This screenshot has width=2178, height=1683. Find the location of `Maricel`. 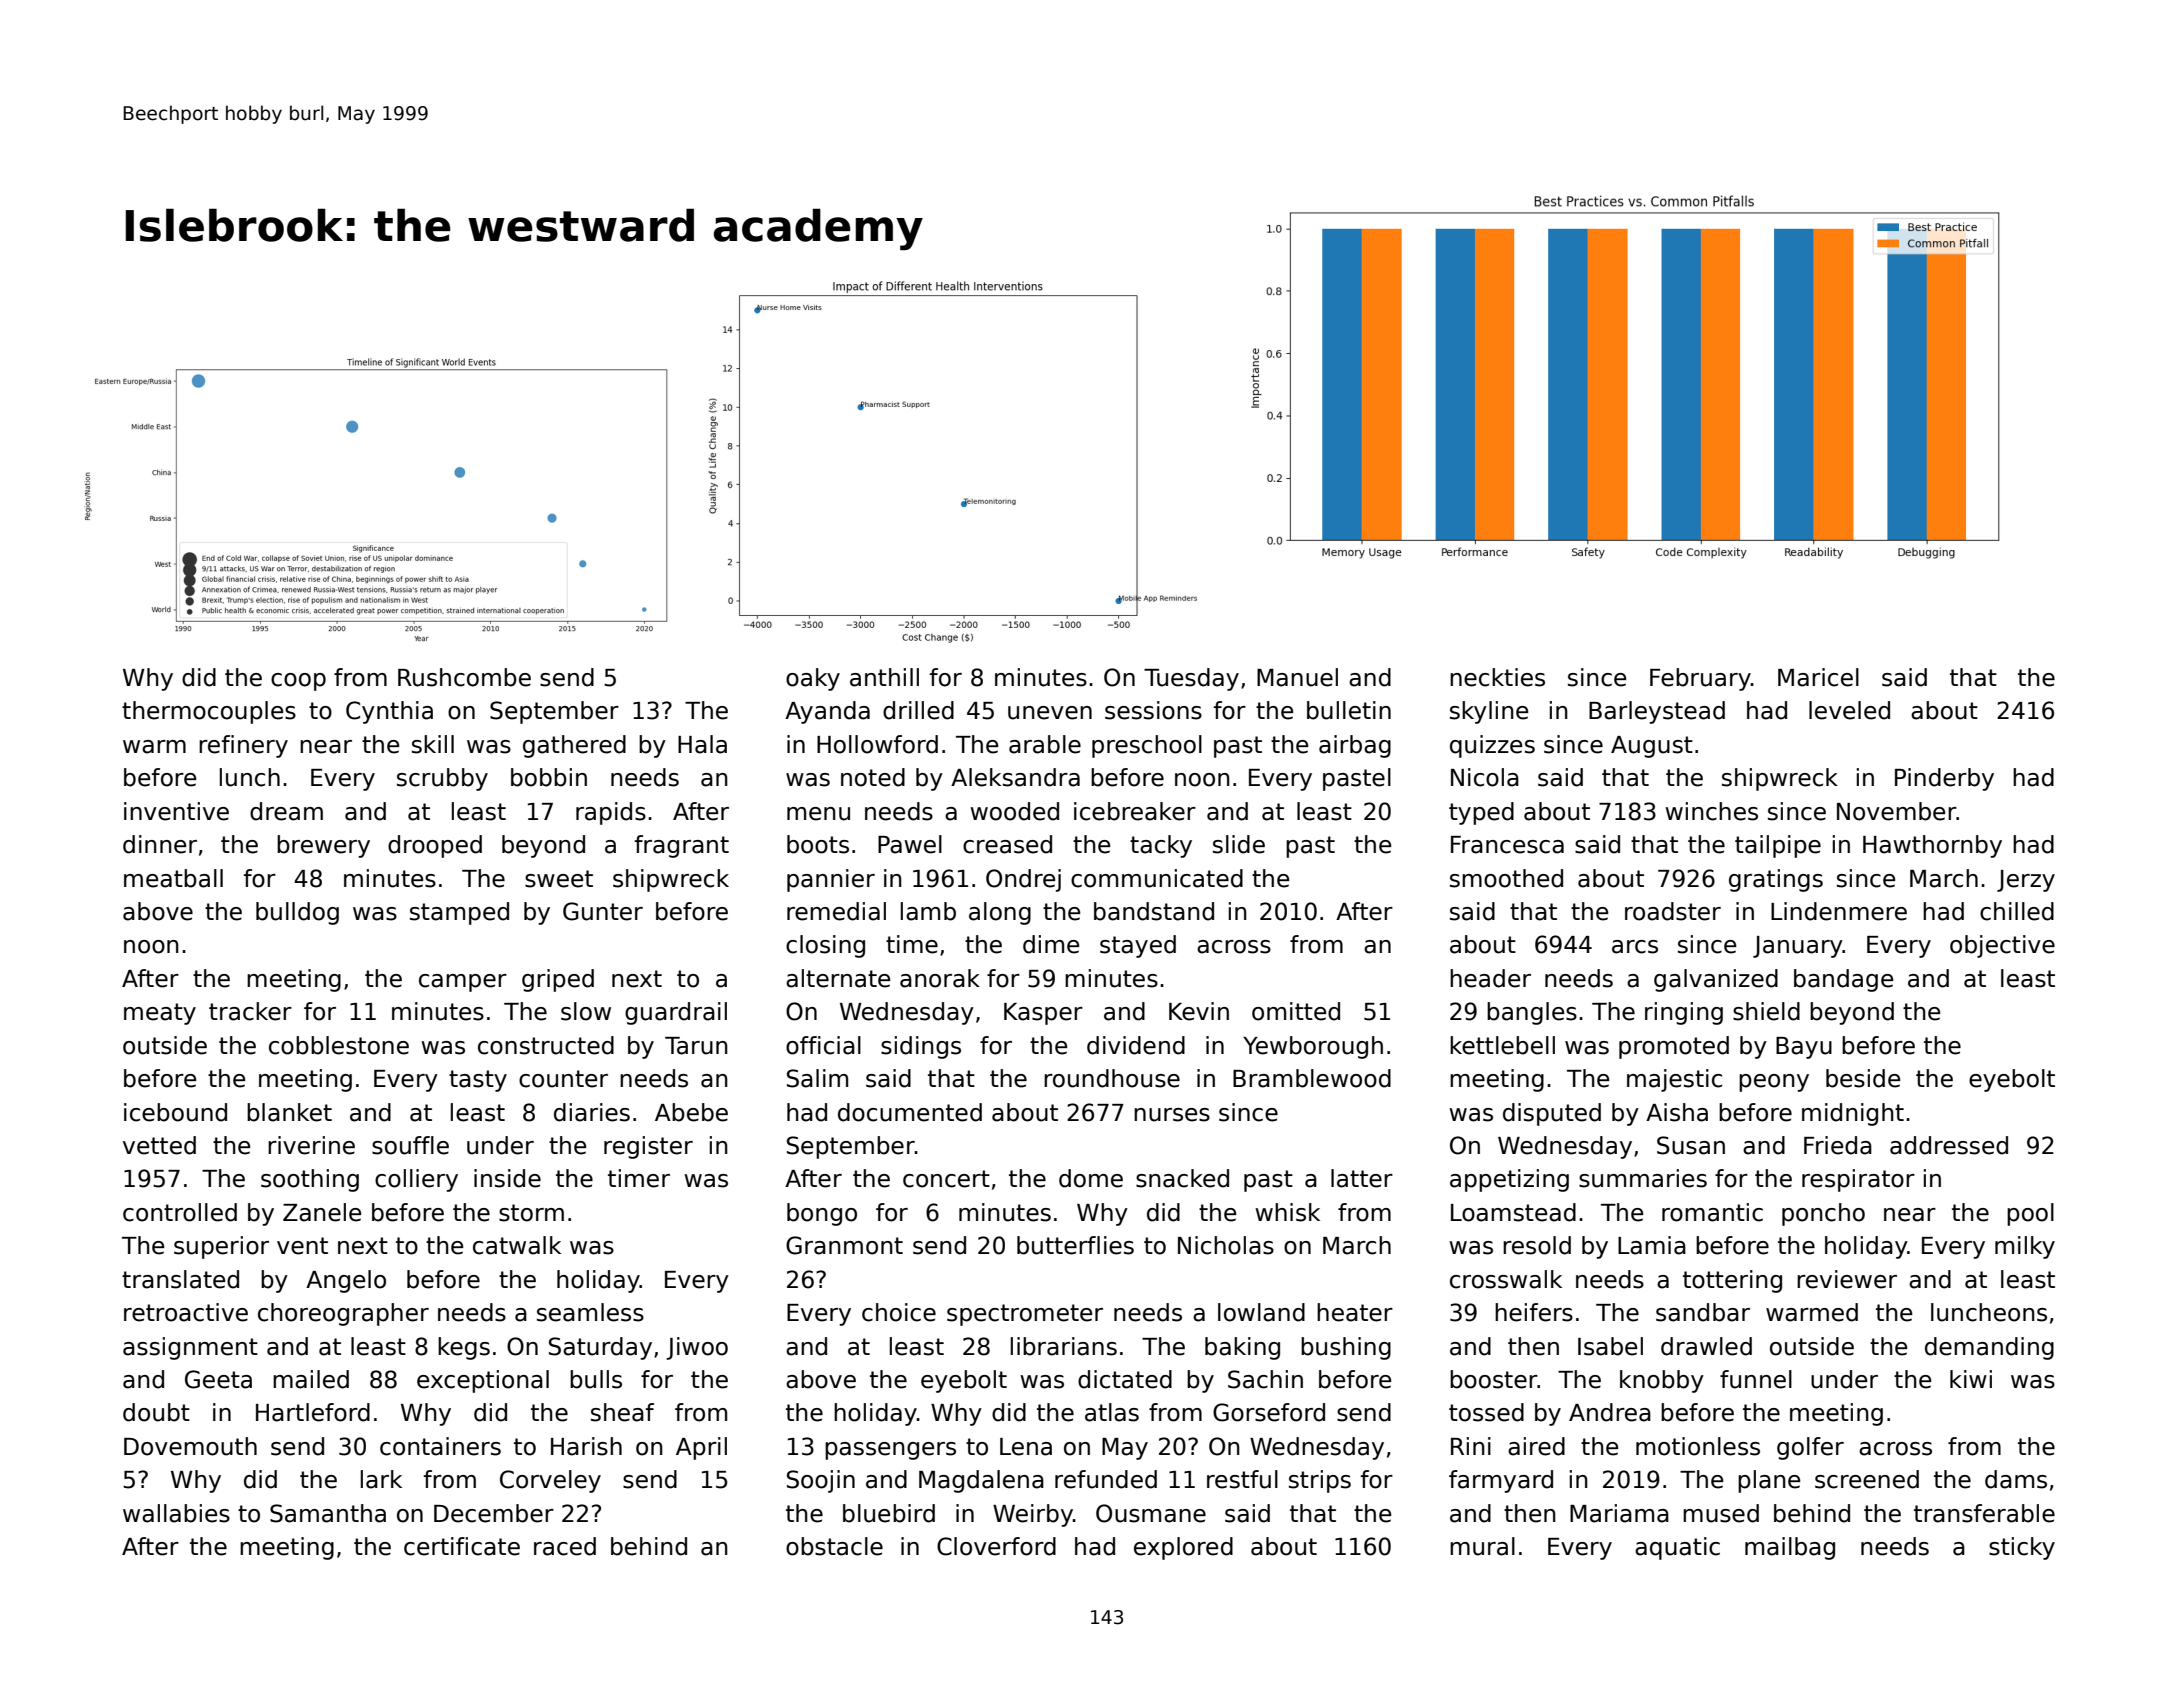

Maricel is located at coordinates (1818, 677).
